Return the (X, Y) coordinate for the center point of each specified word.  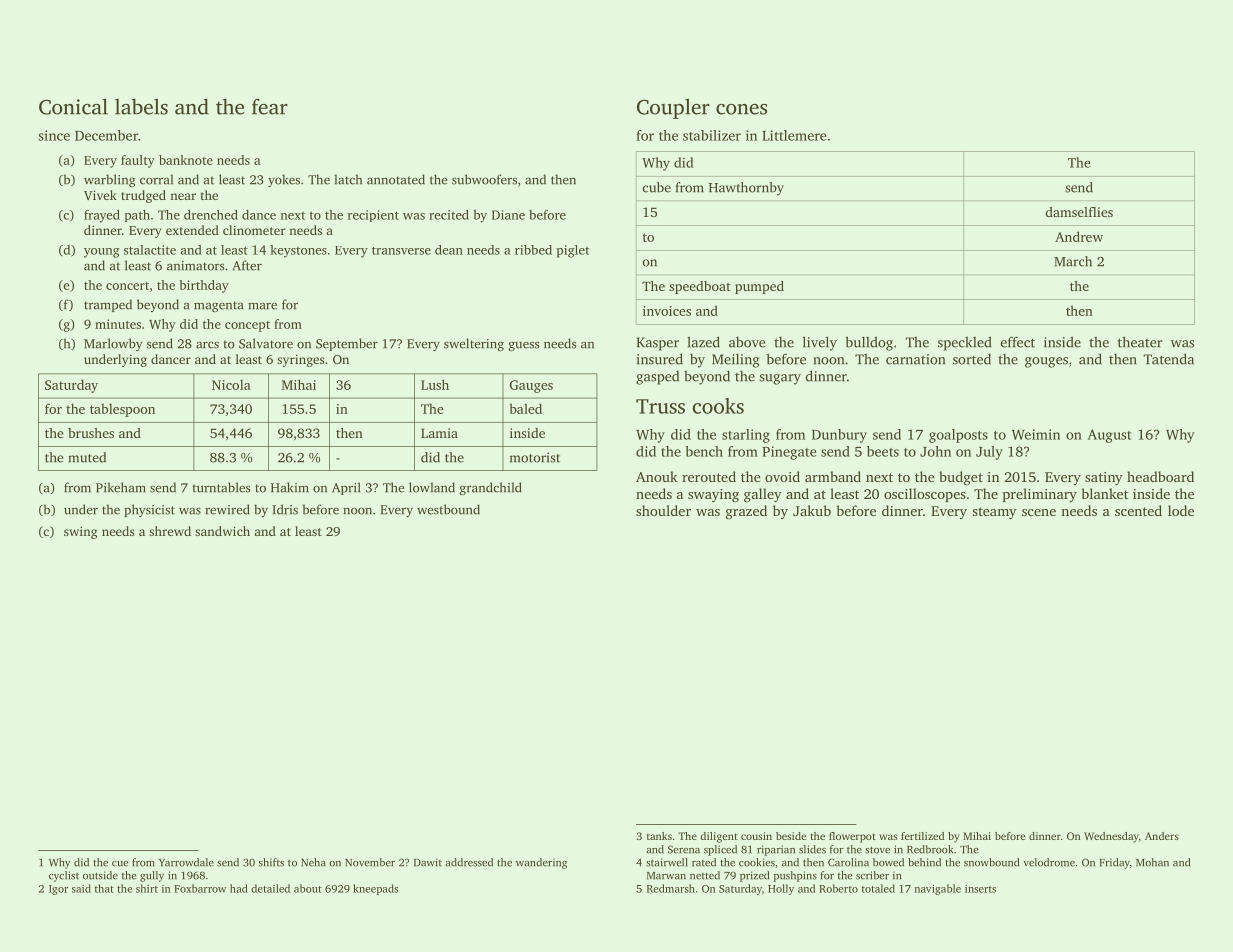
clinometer (254, 230)
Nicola (231, 384)
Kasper (658, 344)
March (1073, 261)
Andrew (1079, 236)
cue (120, 864)
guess (524, 346)
